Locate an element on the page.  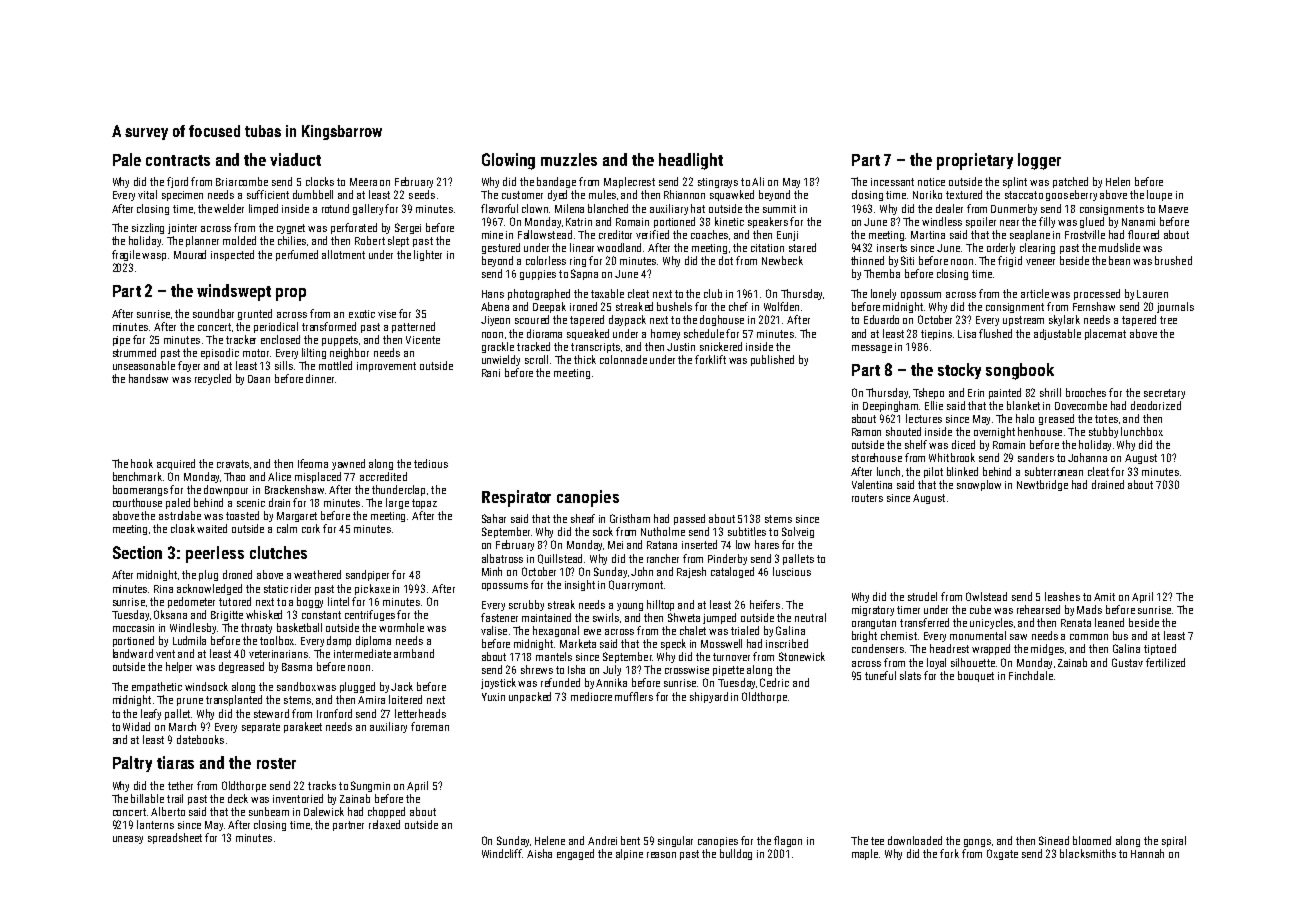
secretary is located at coordinates (1164, 394).
